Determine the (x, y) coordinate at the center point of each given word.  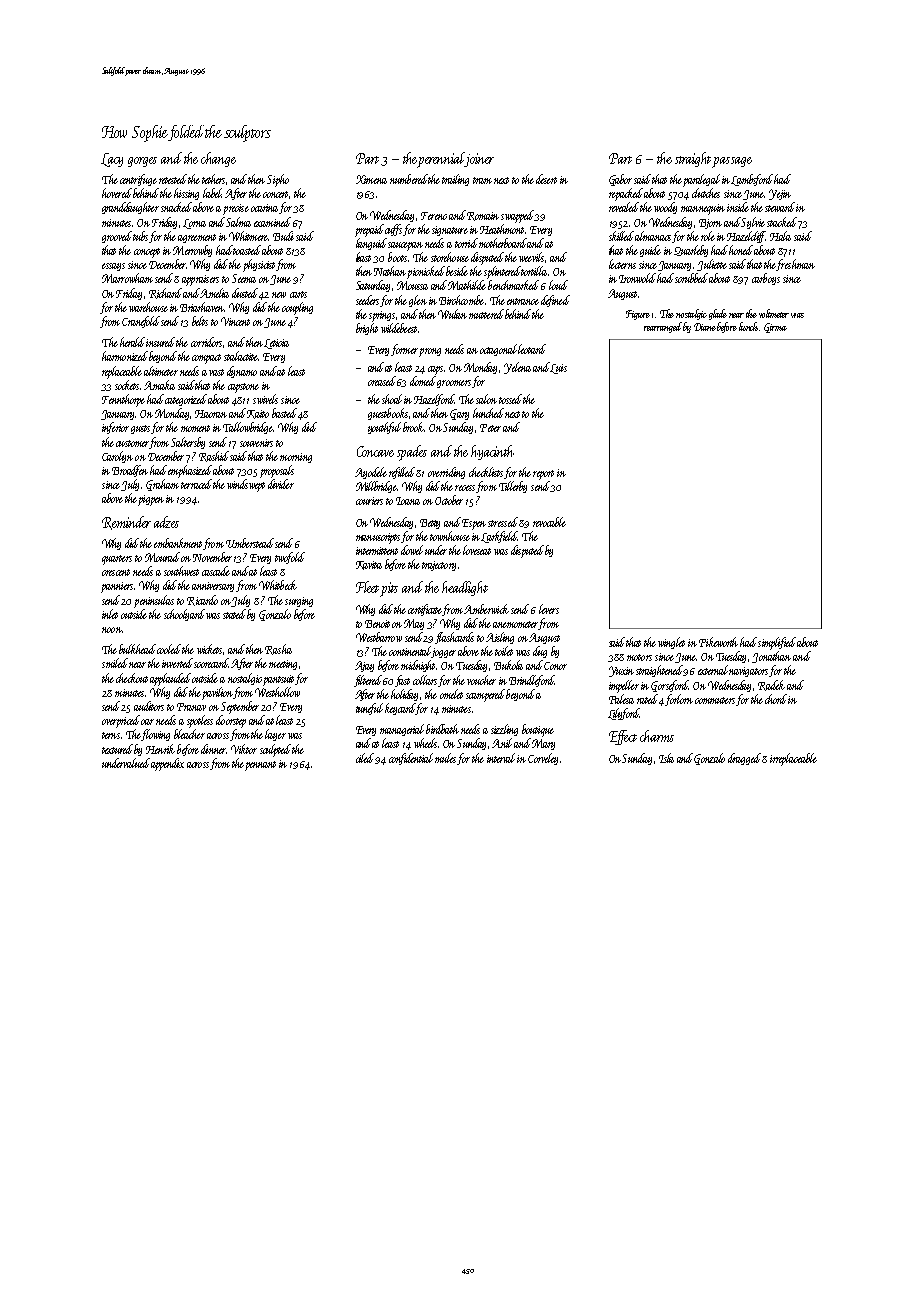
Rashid (214, 456)
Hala (780, 236)
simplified (777, 643)
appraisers (200, 280)
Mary (543, 744)
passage (732, 162)
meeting (283, 665)
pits (389, 589)
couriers (369, 501)
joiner (479, 160)
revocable (549, 522)
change (218, 159)
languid (371, 244)
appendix (167, 764)
